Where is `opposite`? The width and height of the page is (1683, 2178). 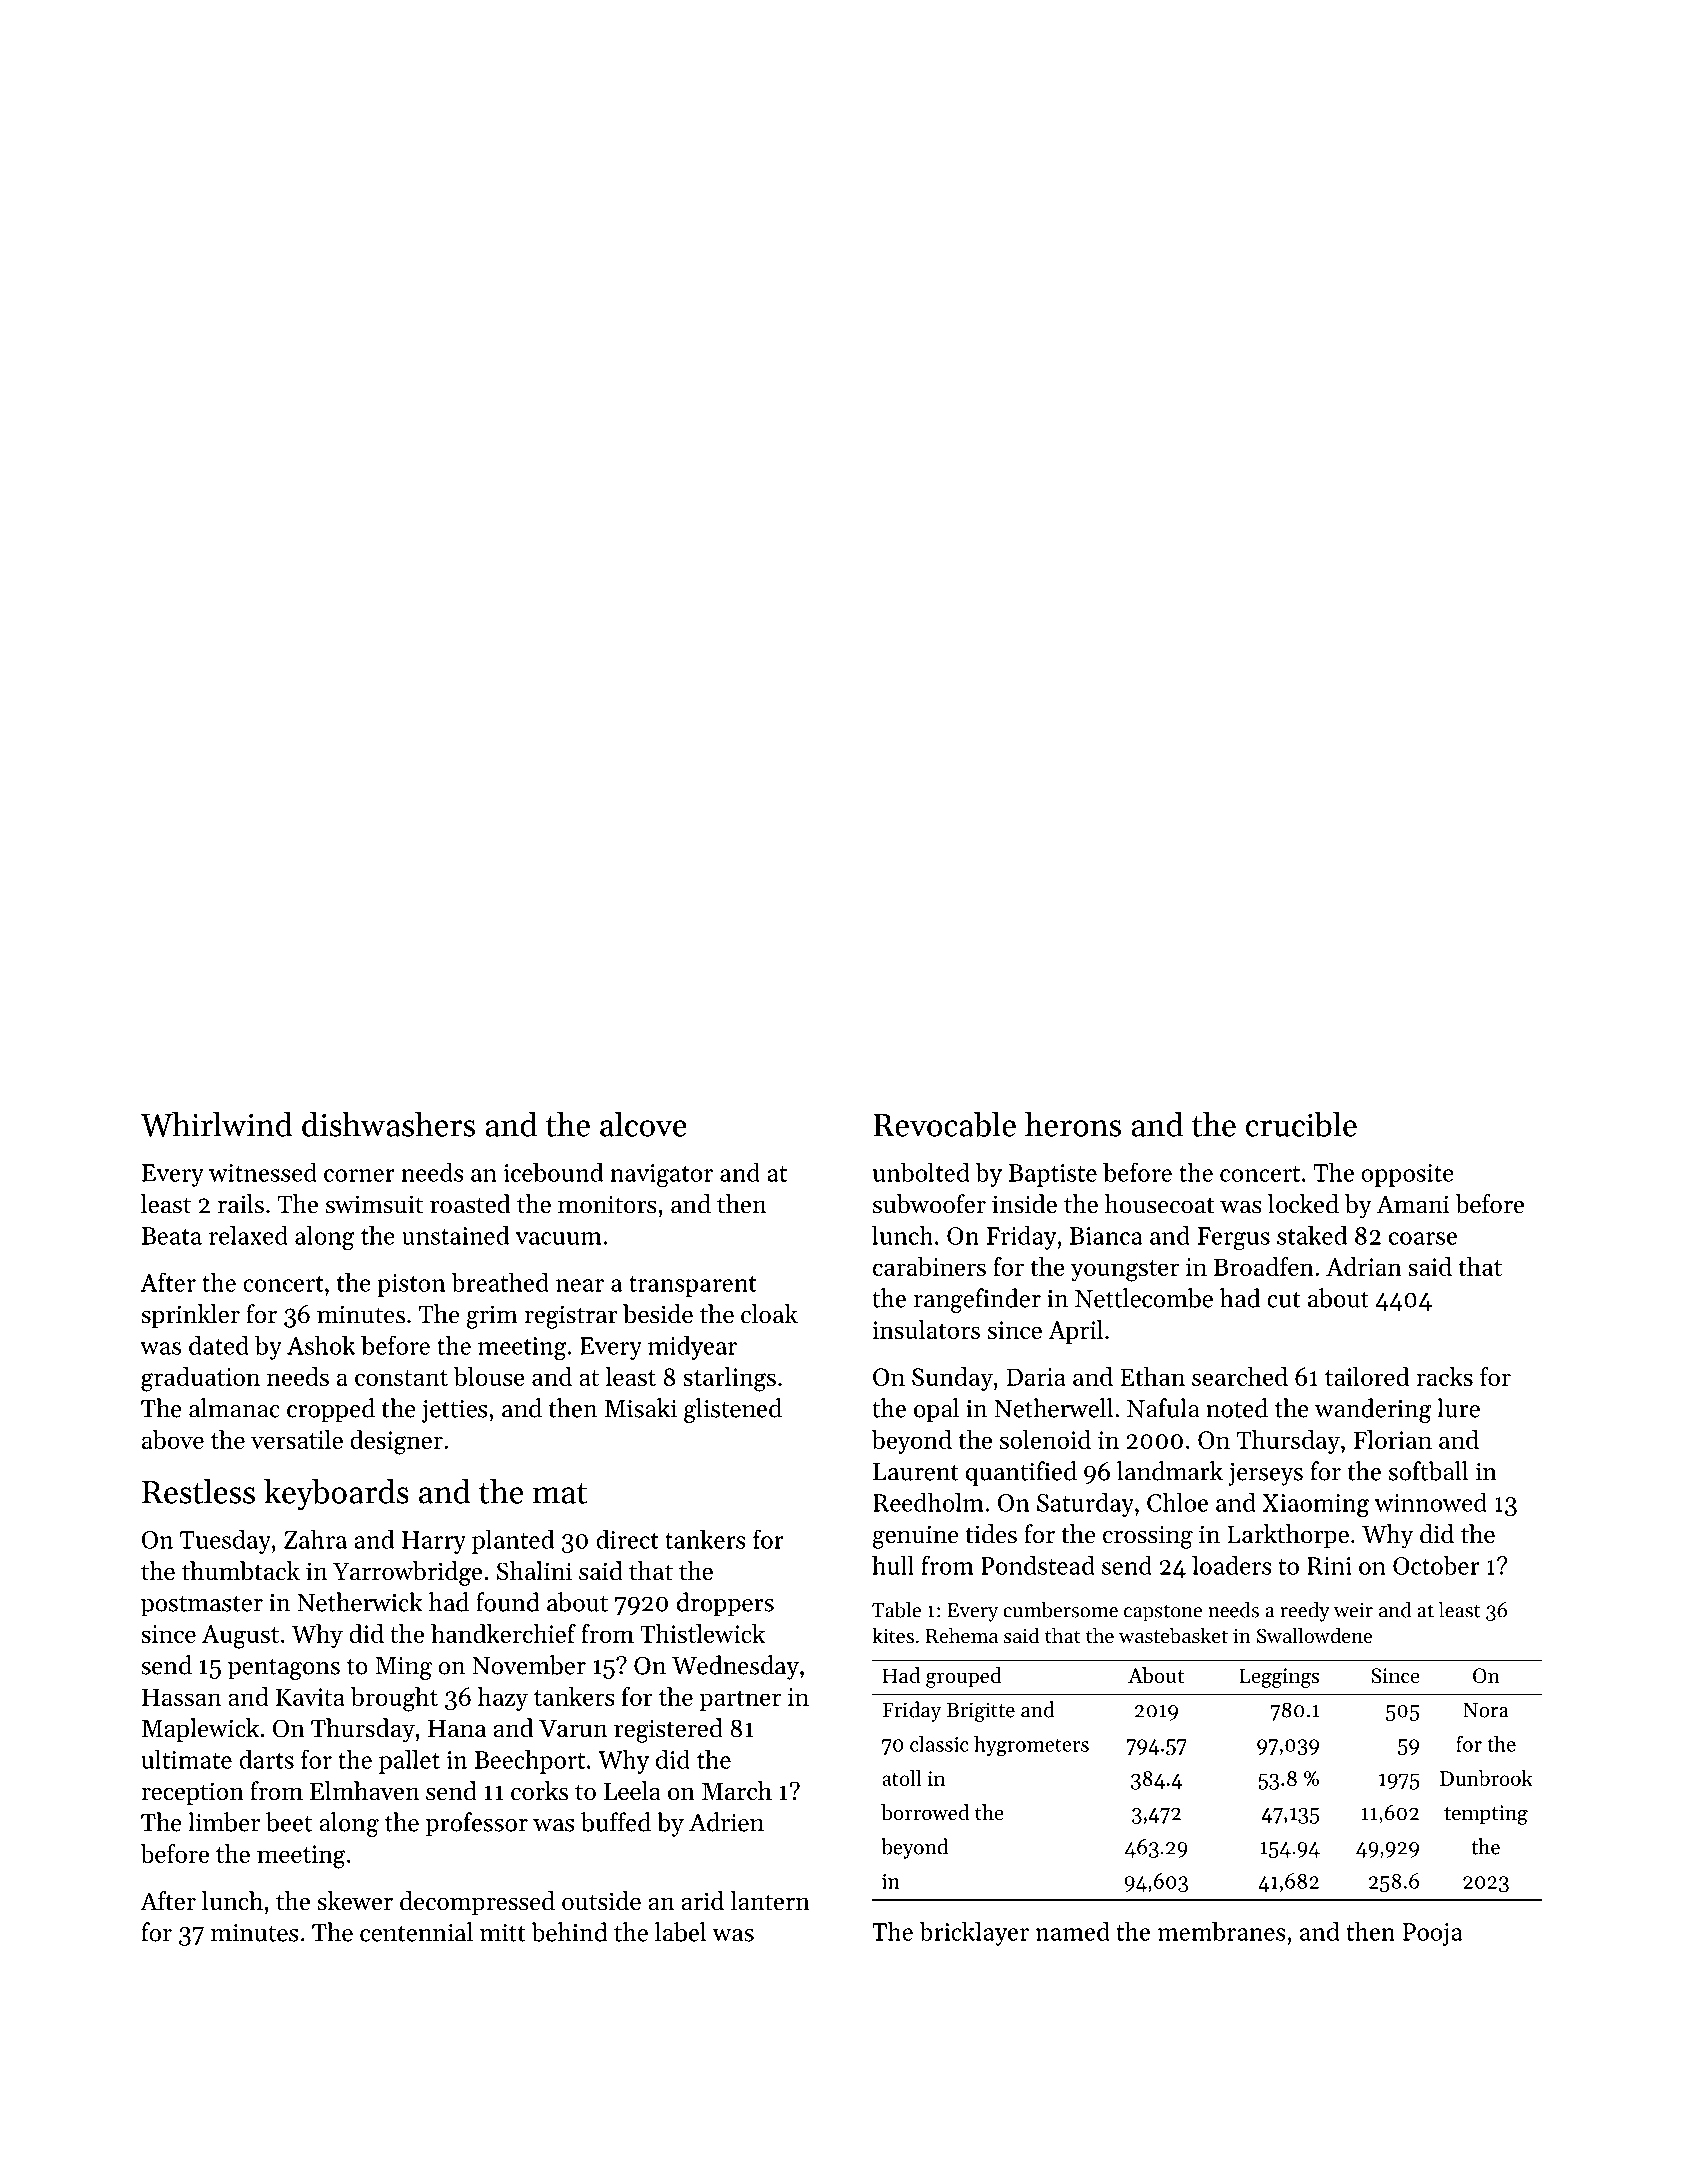
opposite is located at coordinates (1407, 1175).
